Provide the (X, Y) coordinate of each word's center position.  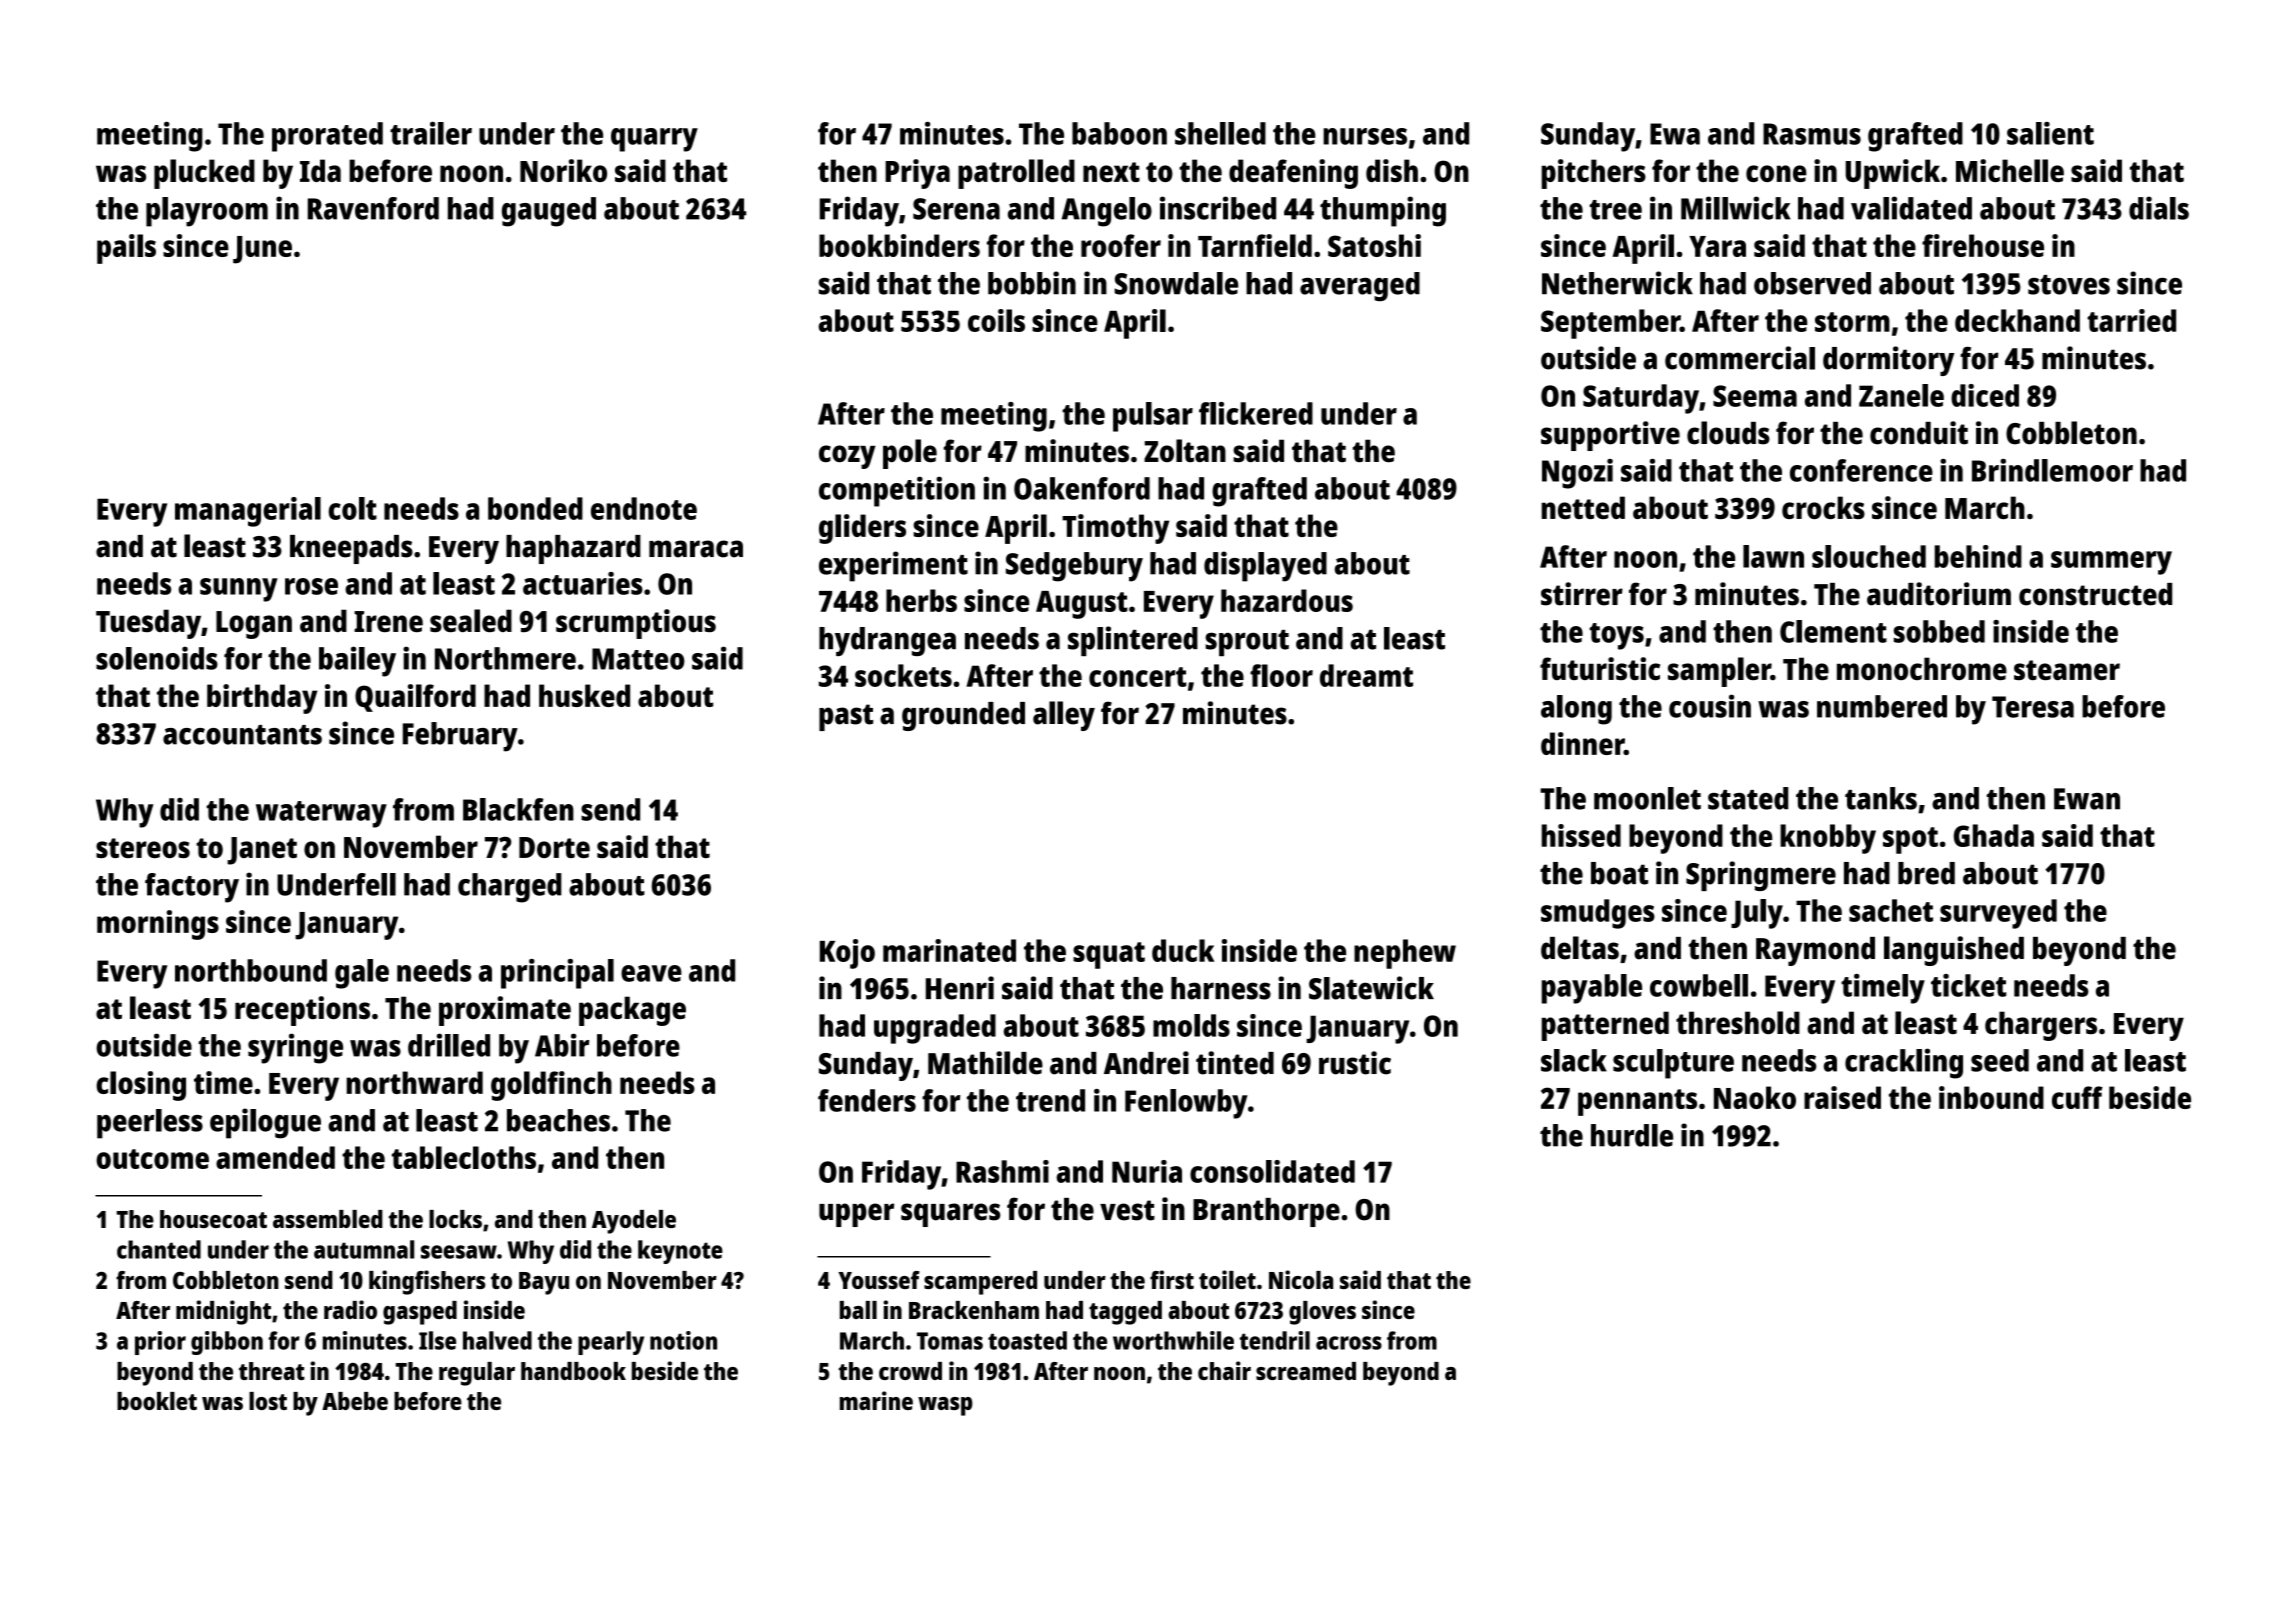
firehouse (1983, 245)
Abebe (355, 1401)
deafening (1293, 174)
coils (996, 320)
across (1349, 1343)
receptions (302, 1011)
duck (1183, 950)
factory (192, 888)
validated (1911, 208)
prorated (327, 137)
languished (1954, 951)
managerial (248, 512)
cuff (2077, 1097)
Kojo (847, 954)
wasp (945, 1406)
